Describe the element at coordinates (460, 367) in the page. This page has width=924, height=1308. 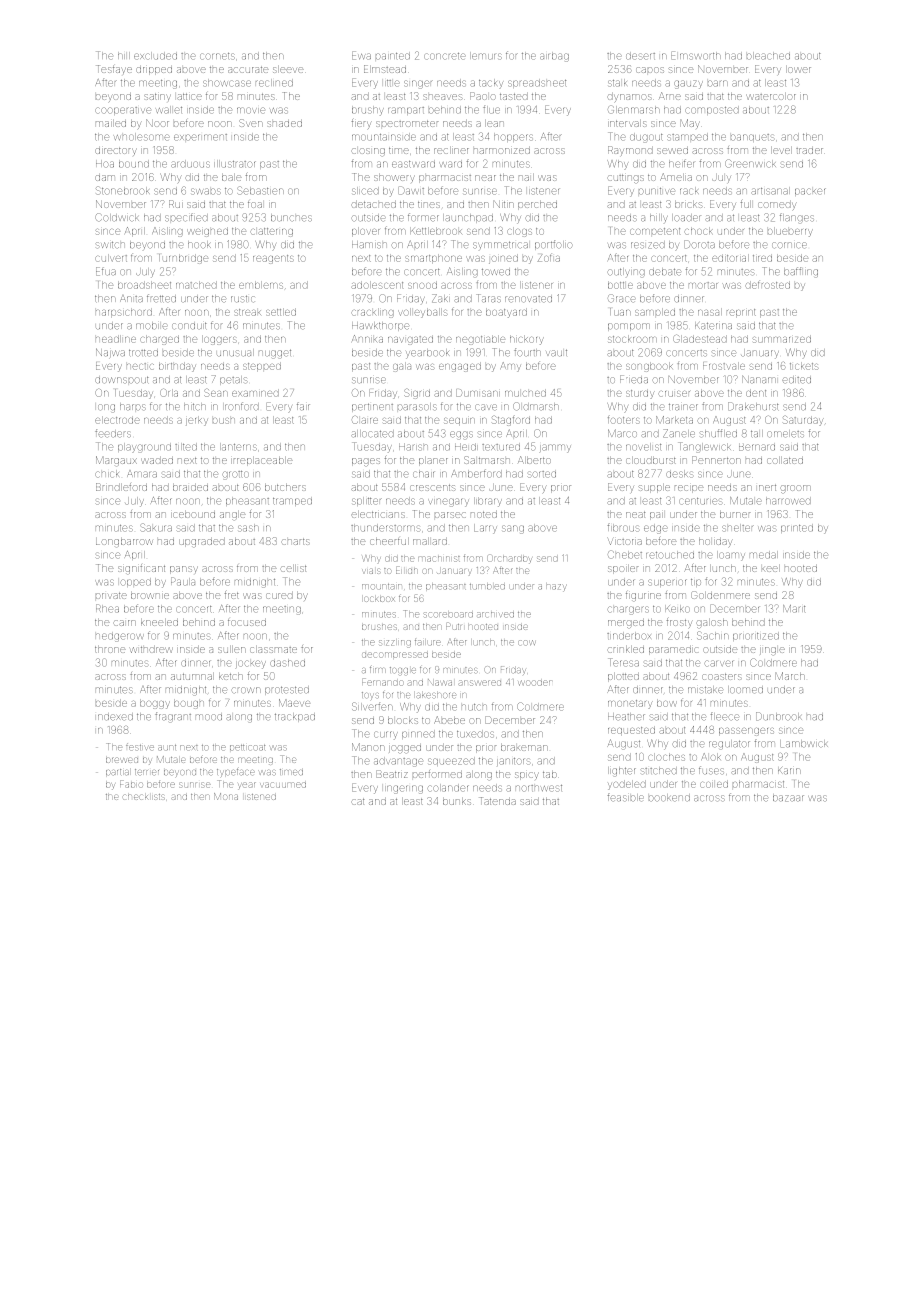
I see `engaged` at that location.
